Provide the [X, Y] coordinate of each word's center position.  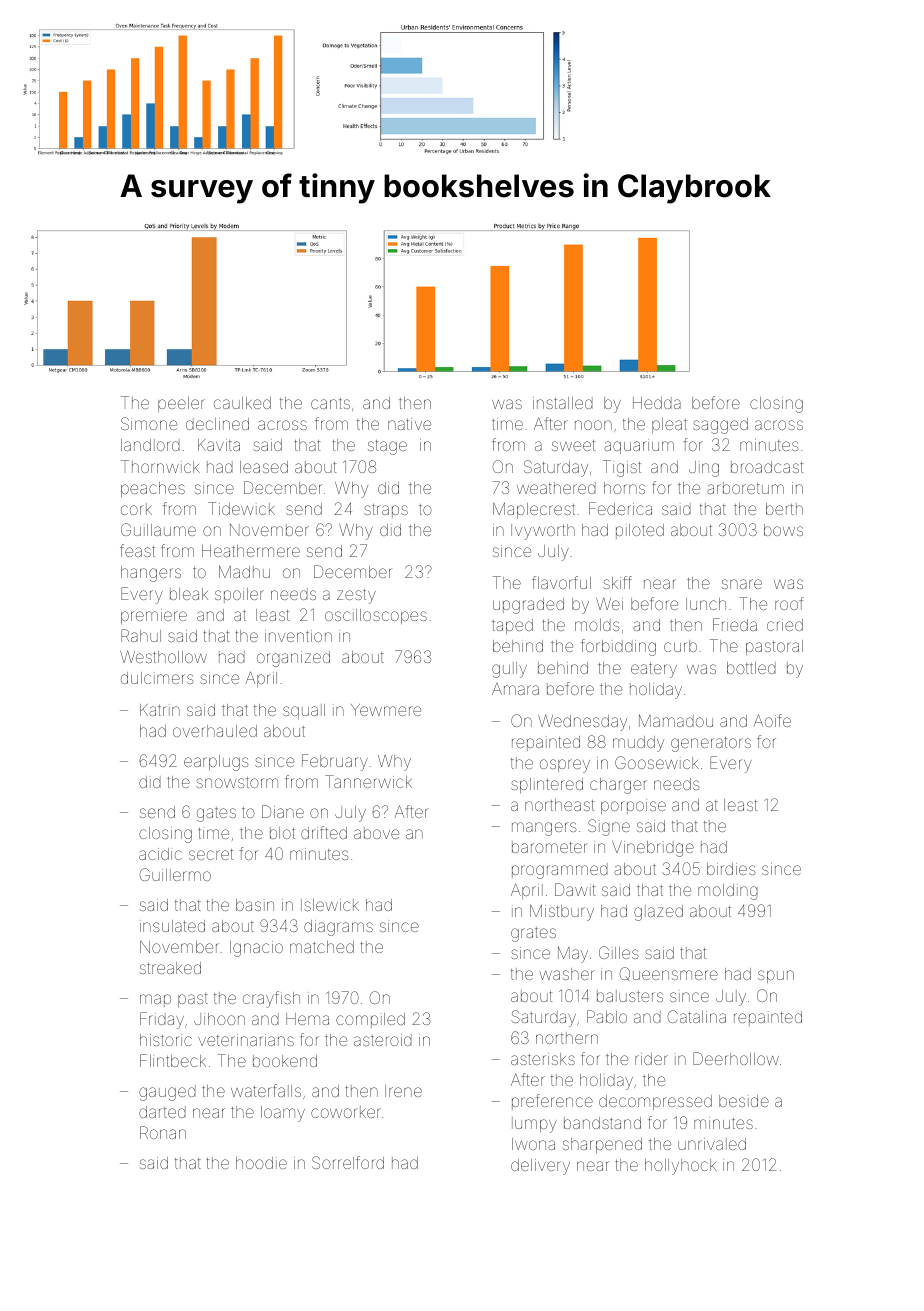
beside [744, 1101]
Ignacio [256, 949]
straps [386, 511]
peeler [181, 404]
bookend [285, 1061]
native [409, 424]
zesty [356, 596]
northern [567, 1038]
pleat [669, 425]
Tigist [622, 468]
